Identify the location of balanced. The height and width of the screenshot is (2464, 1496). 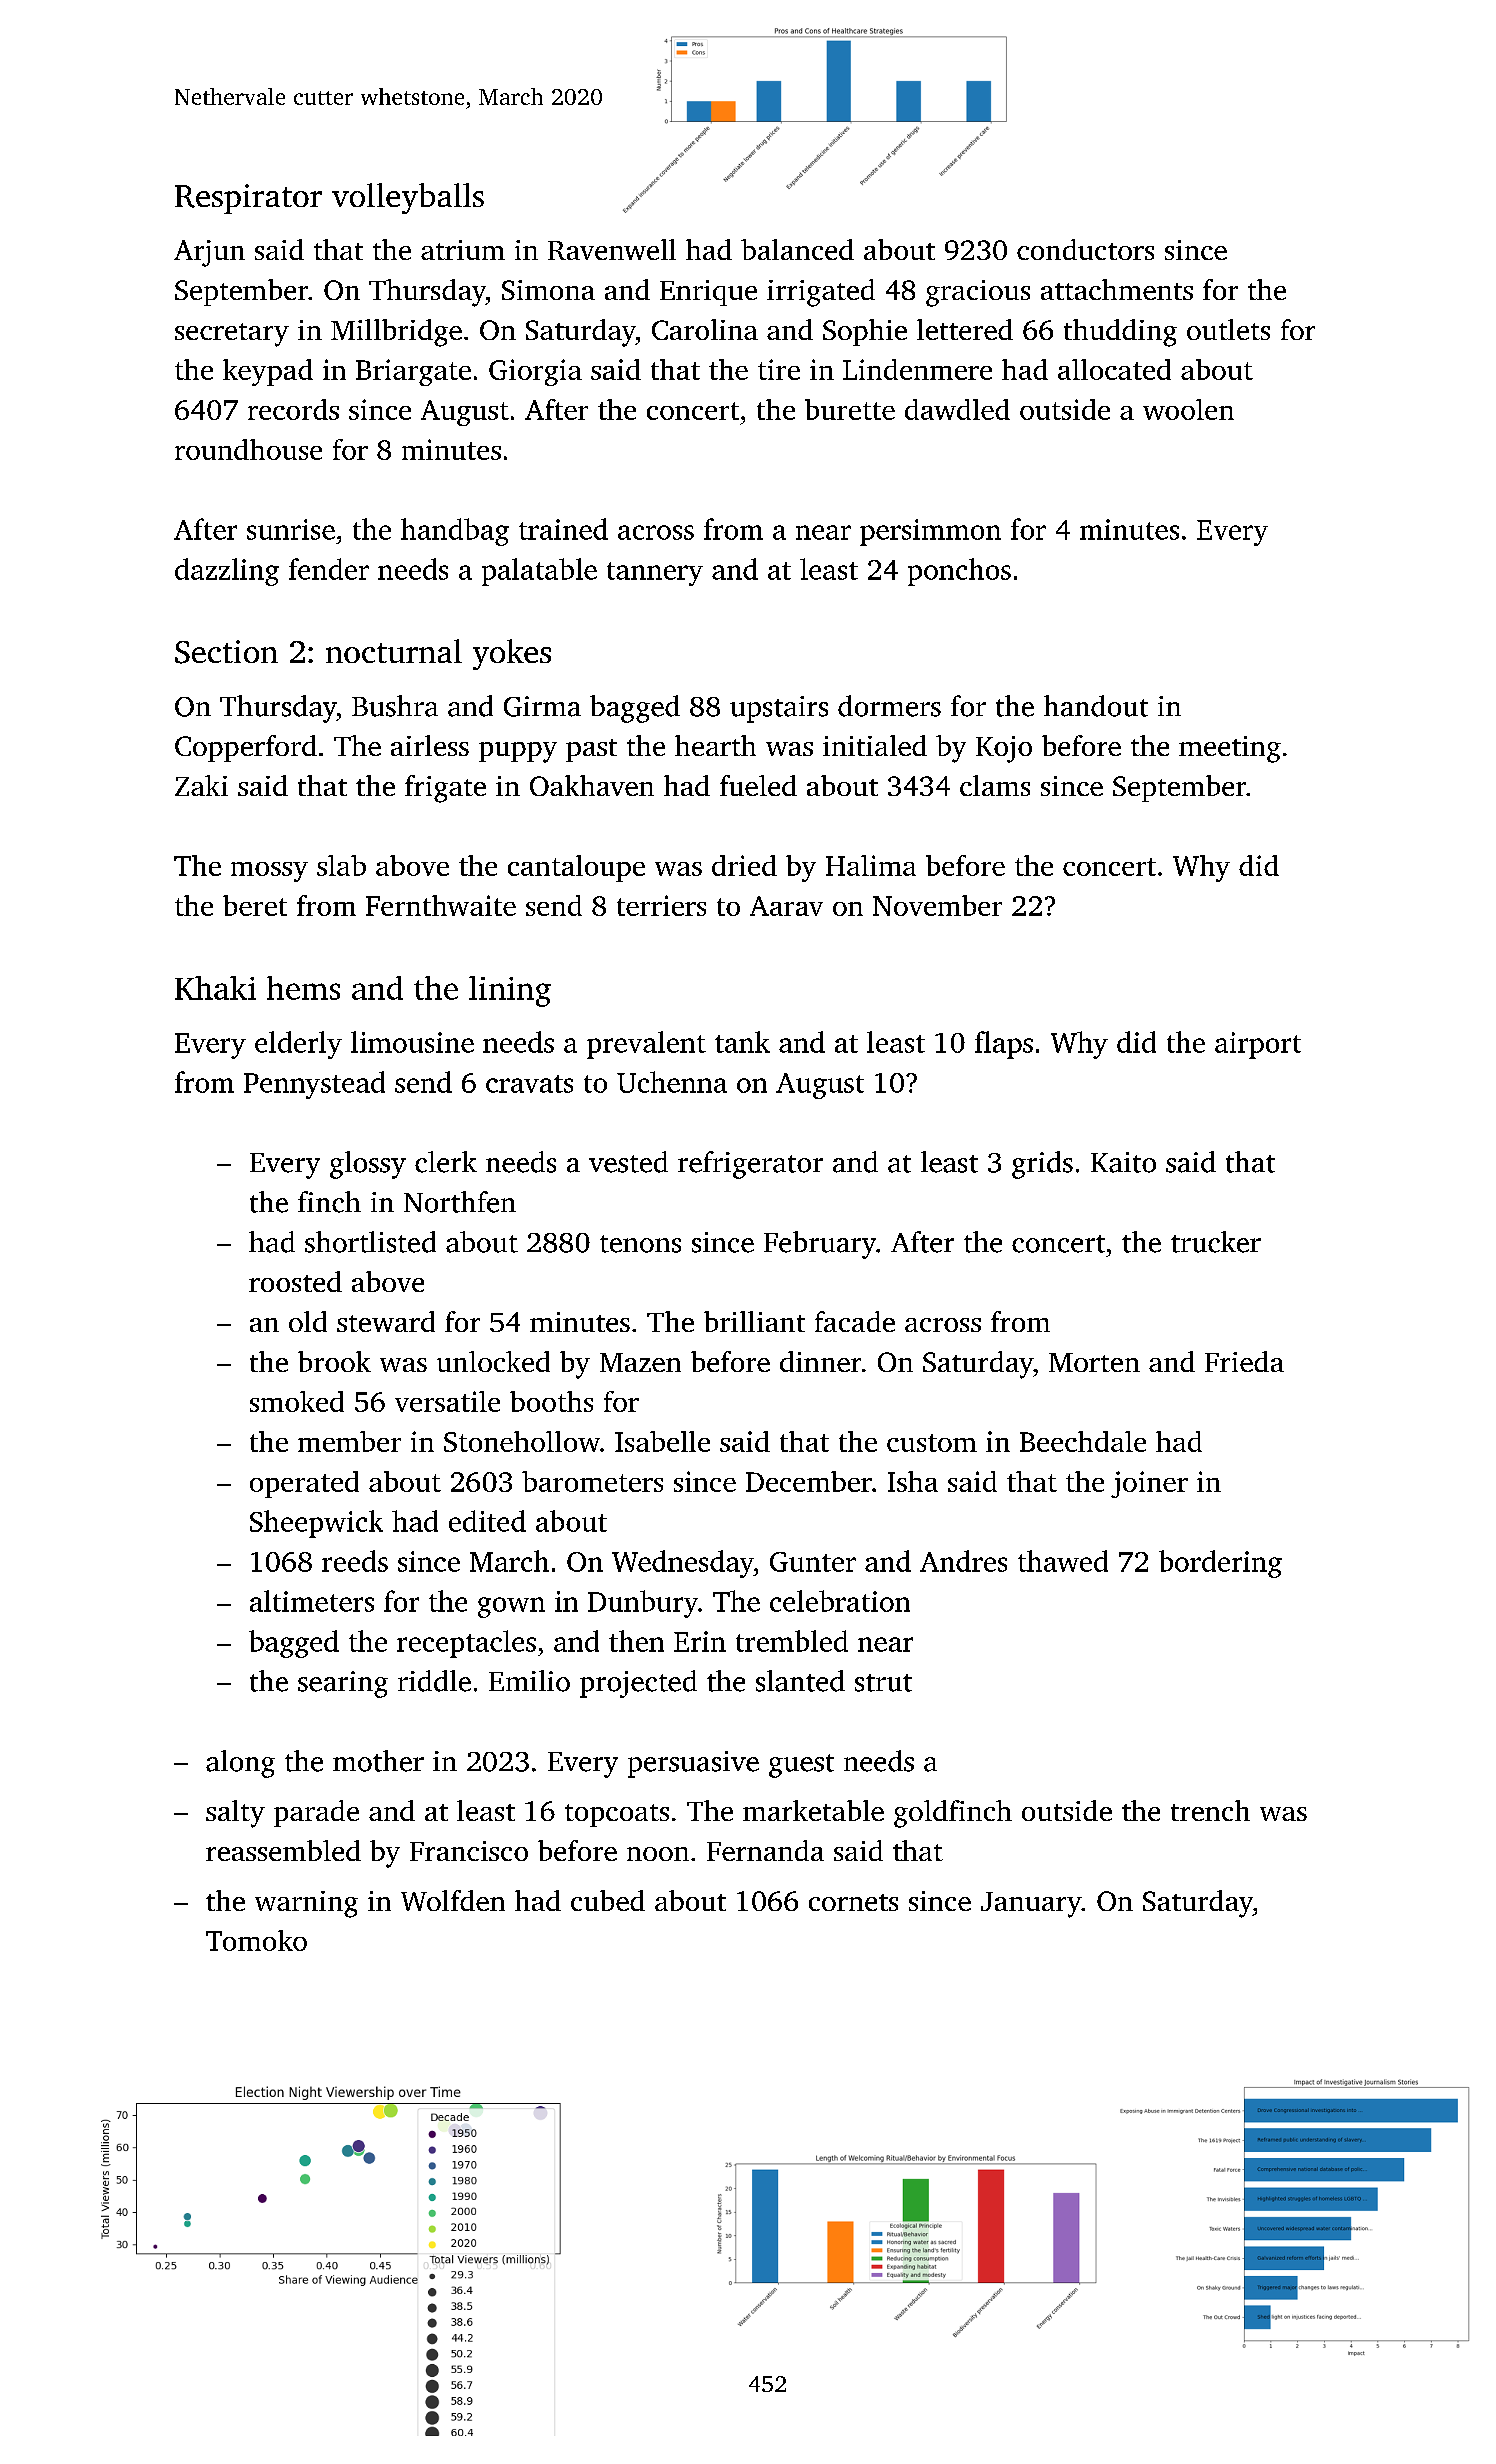
(797, 249).
